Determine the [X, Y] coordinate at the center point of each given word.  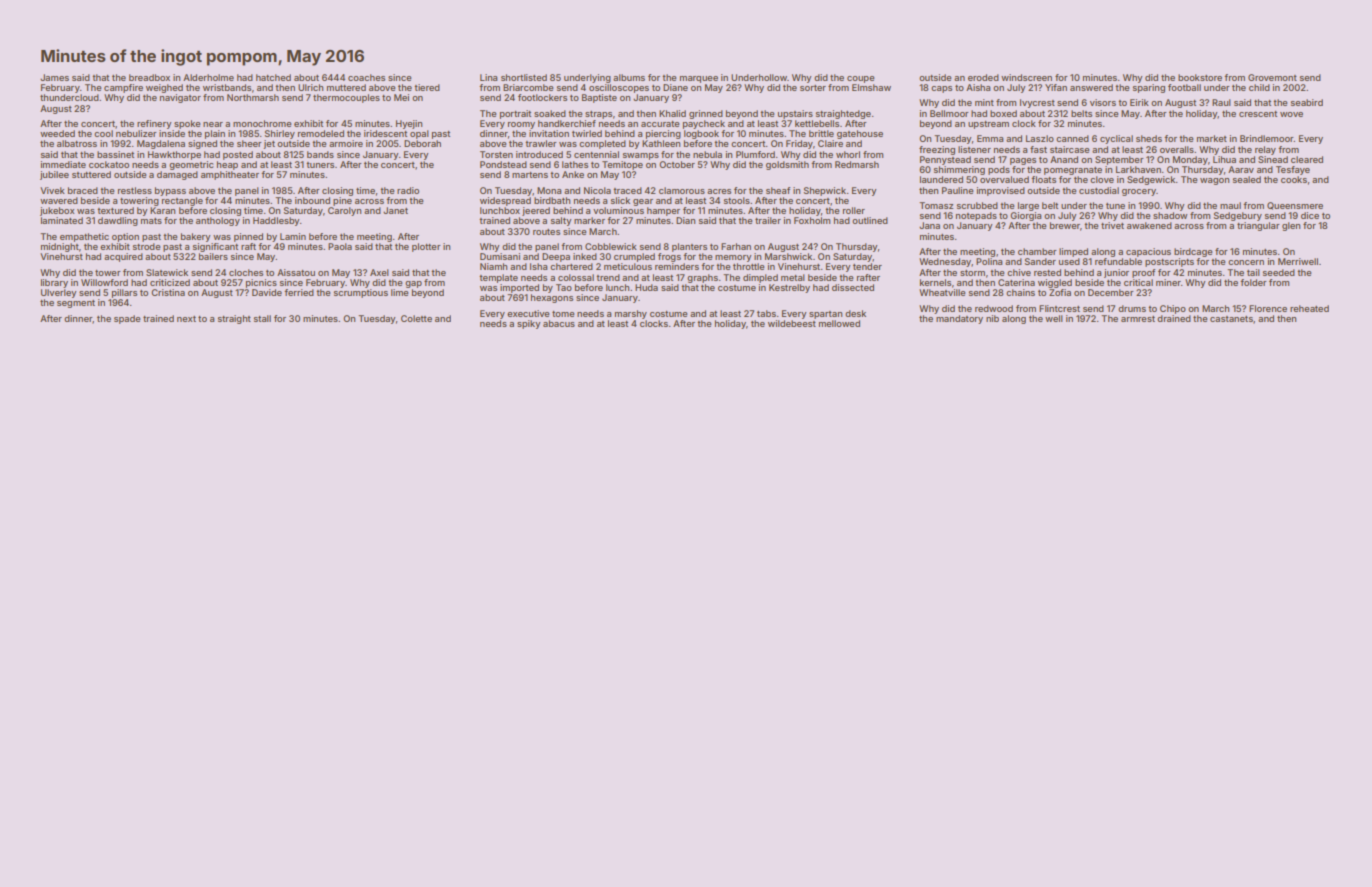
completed [602, 144]
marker [589, 220]
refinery [154, 124]
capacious [1148, 252]
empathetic [84, 237]
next [186, 319]
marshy [631, 314]
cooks [1294, 179]
